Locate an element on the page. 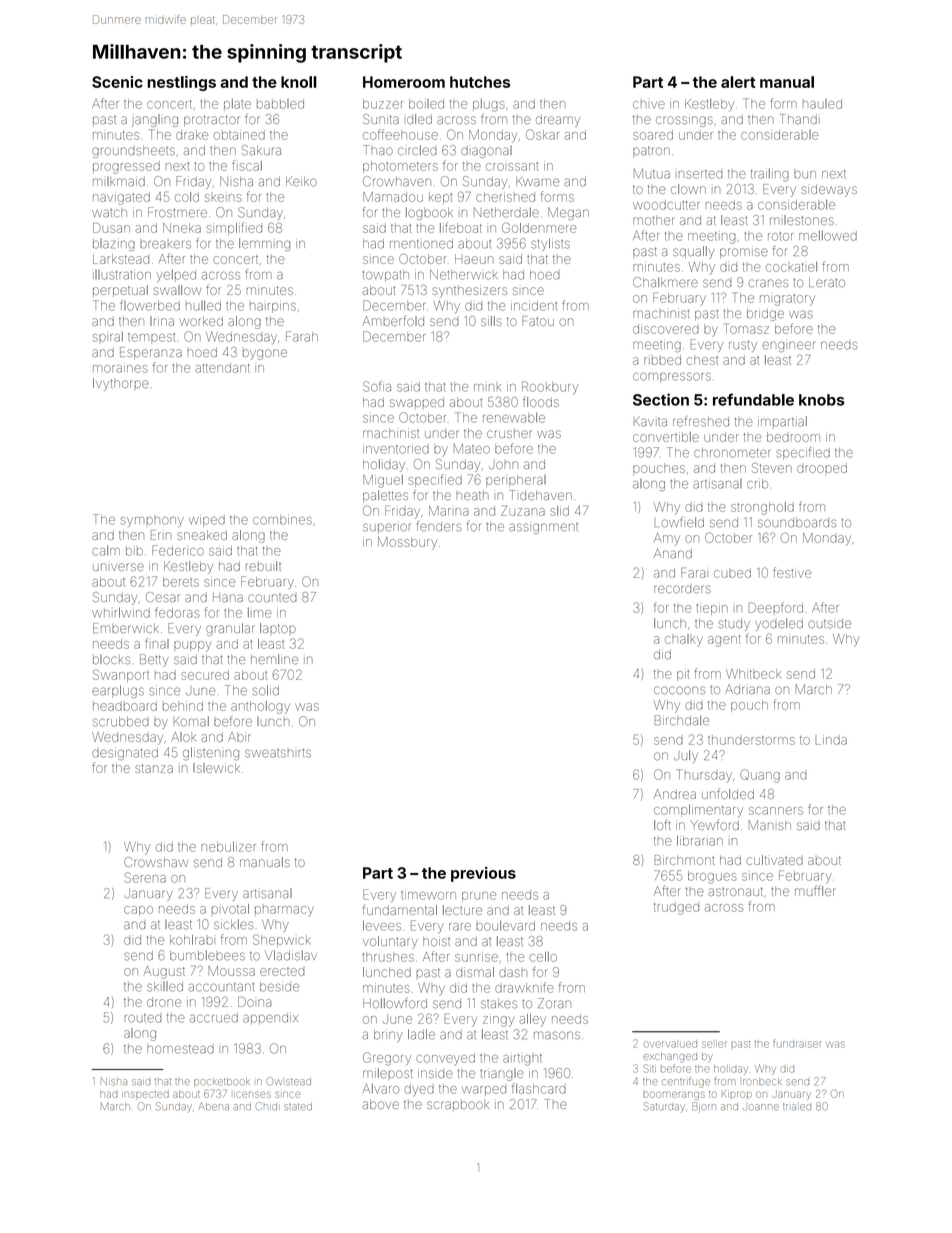 The width and height of the document is (952, 1233). July is located at coordinates (686, 756).
